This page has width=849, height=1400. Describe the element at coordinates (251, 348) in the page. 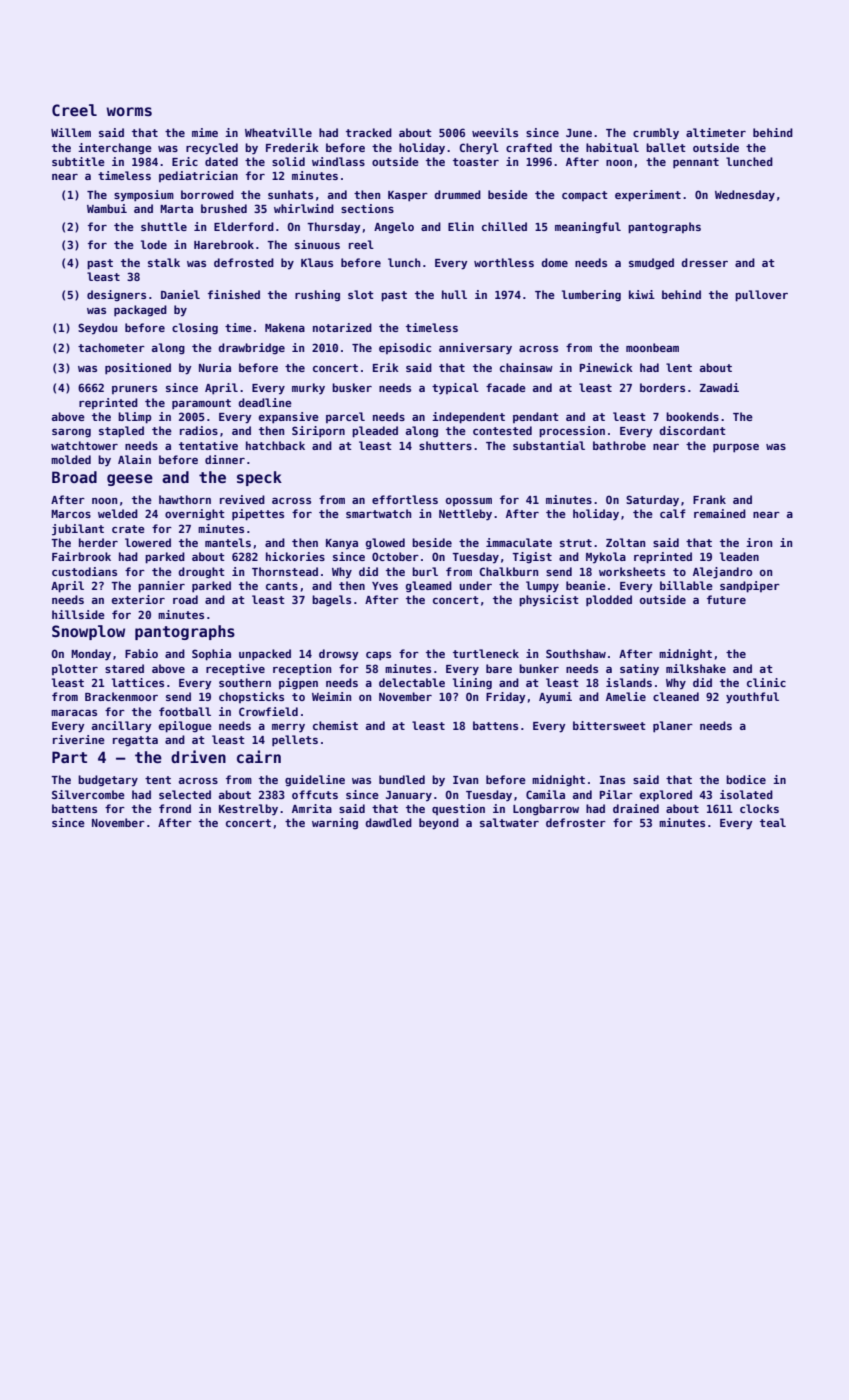

I see `drawbridge` at that location.
